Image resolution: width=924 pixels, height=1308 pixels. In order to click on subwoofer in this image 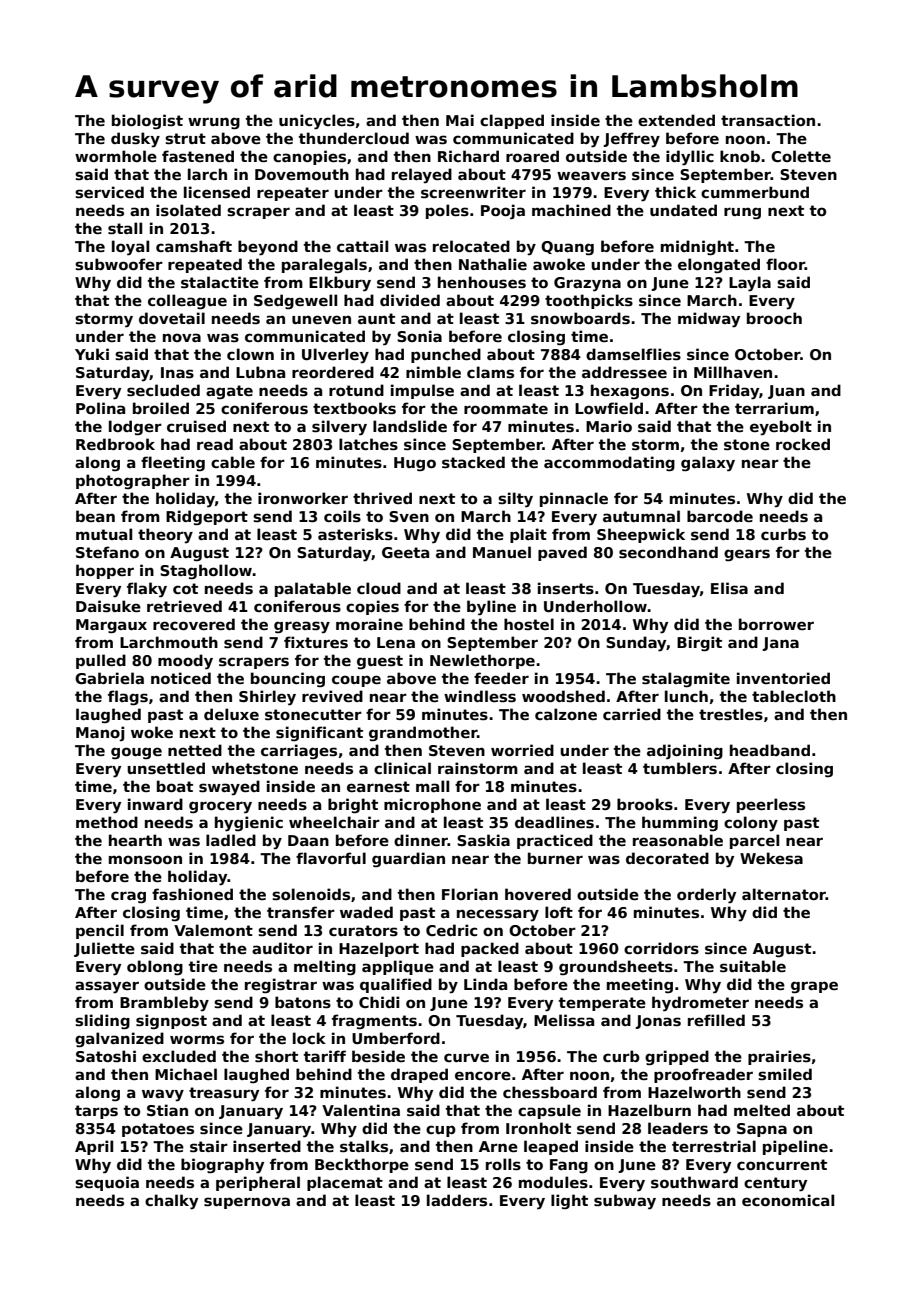, I will do `click(119, 264)`.
